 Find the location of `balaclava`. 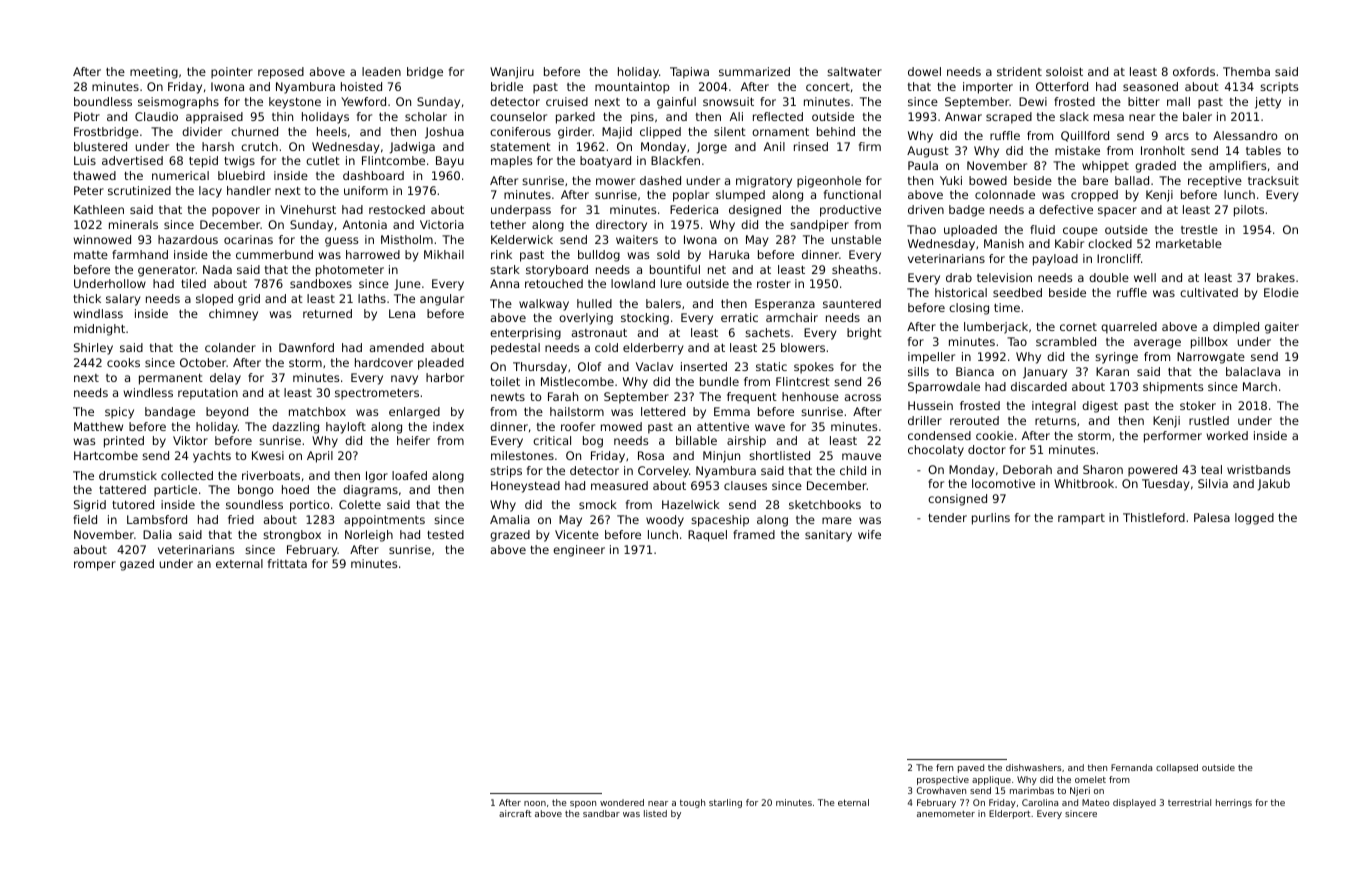

balaclava is located at coordinates (1253, 371).
